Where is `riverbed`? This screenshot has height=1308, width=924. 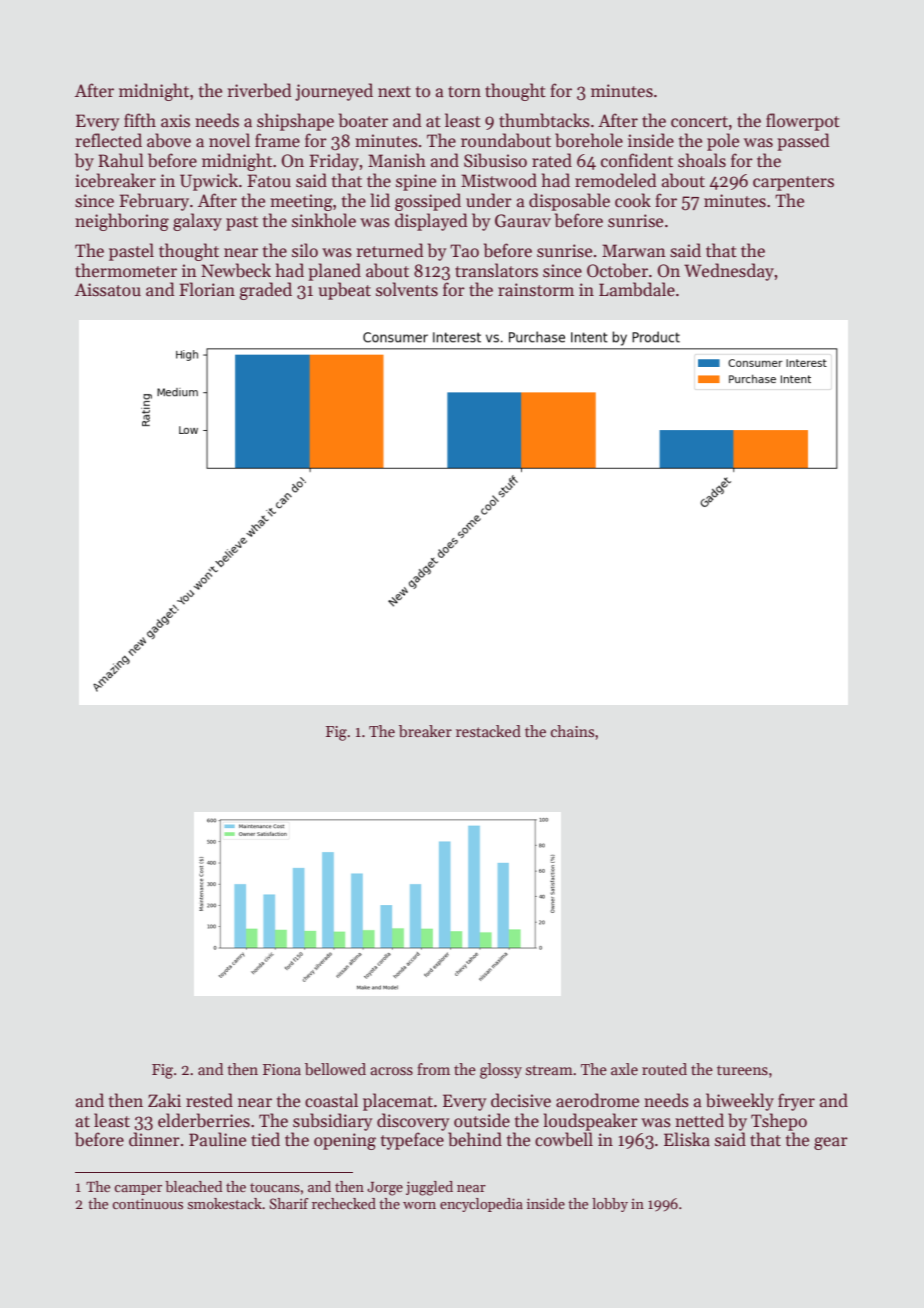 riverbed is located at coordinates (260, 90).
